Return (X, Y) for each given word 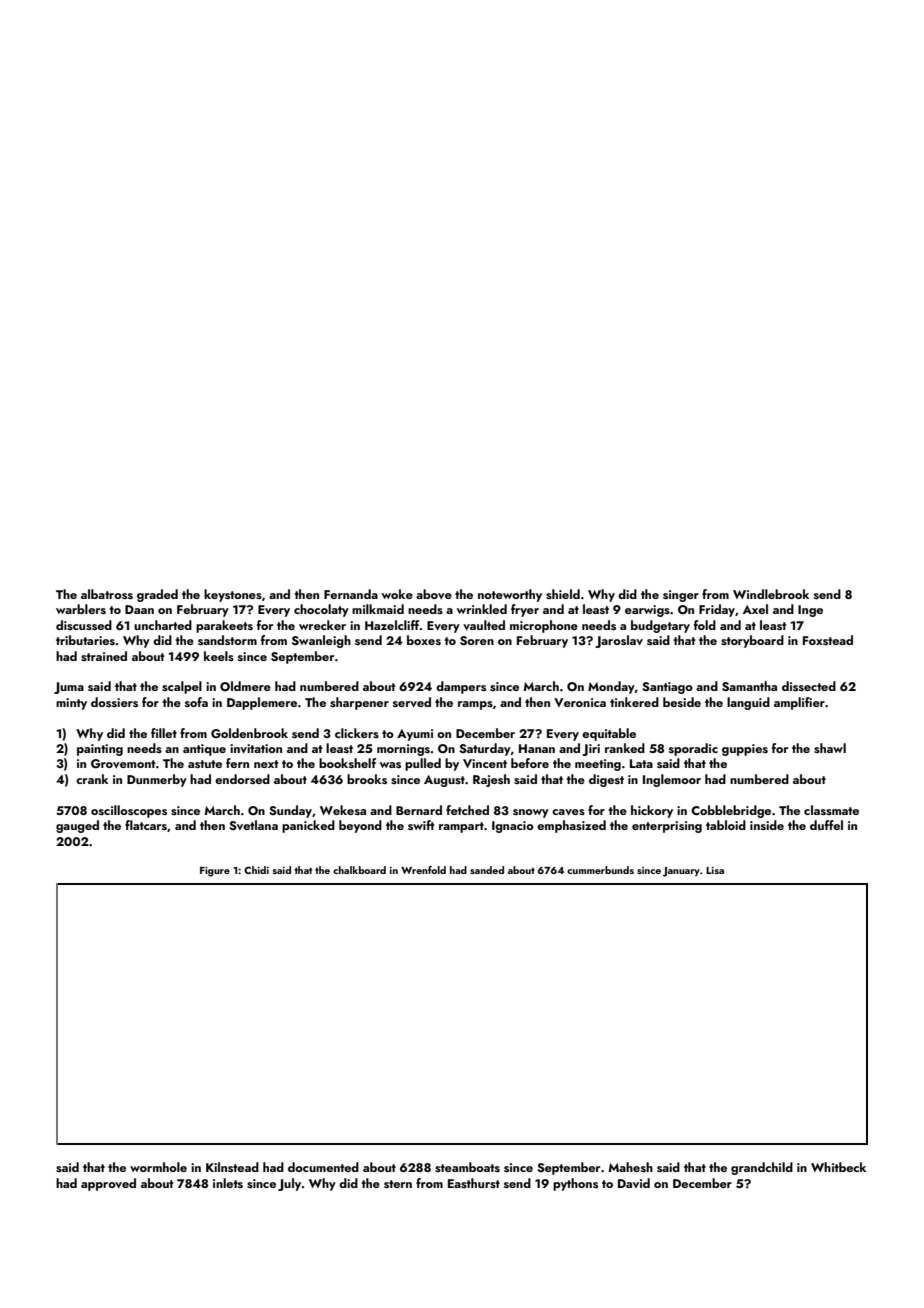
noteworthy (510, 595)
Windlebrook (771, 594)
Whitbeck (838, 1167)
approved (108, 1184)
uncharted (163, 625)
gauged (77, 826)
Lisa (715, 870)
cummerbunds (600, 870)
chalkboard (359, 870)
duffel (826, 825)
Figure (215, 872)
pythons (575, 1184)
